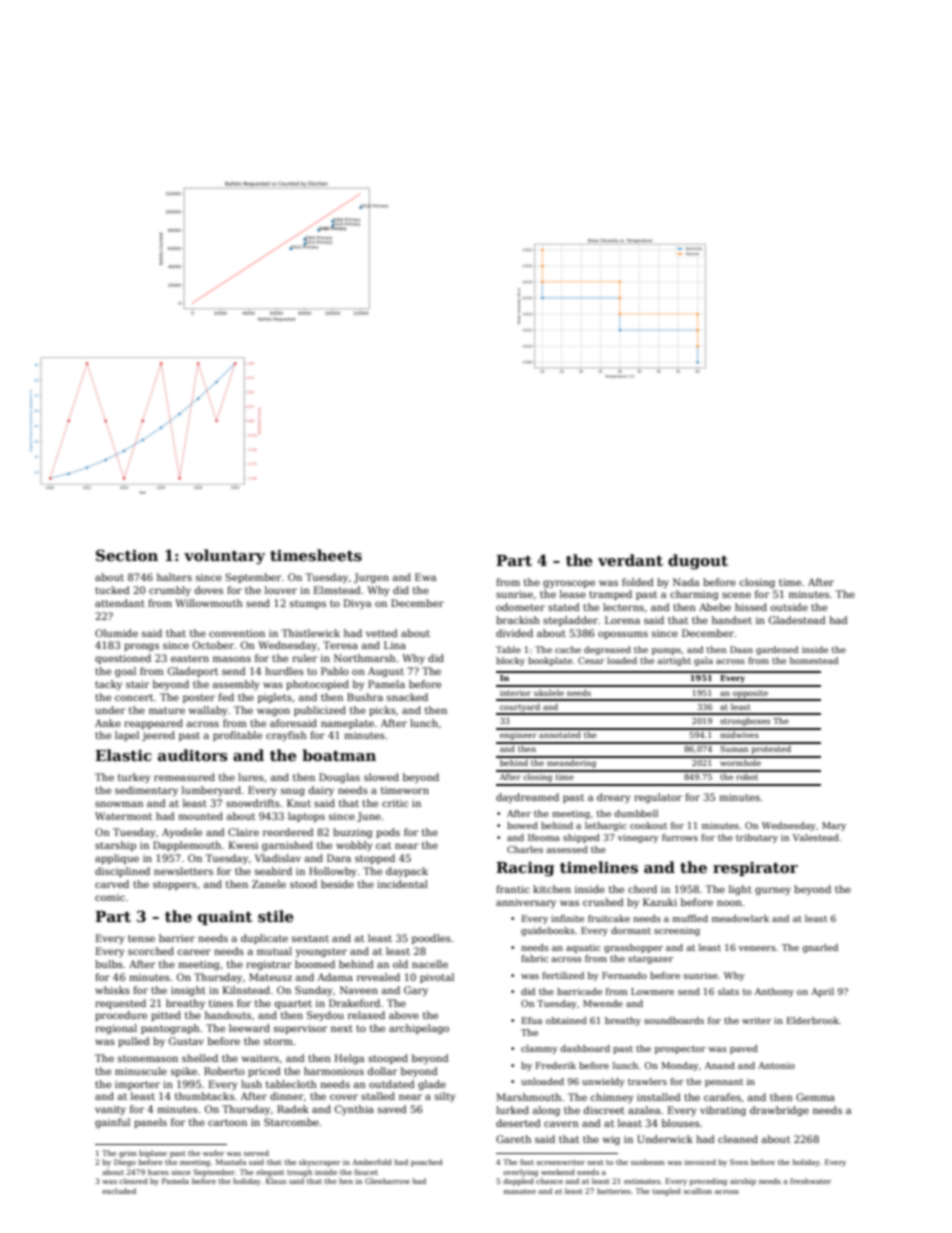 The image size is (952, 1233). Describe the element at coordinates (188, 991) in the screenshot. I see `insight` at that location.
